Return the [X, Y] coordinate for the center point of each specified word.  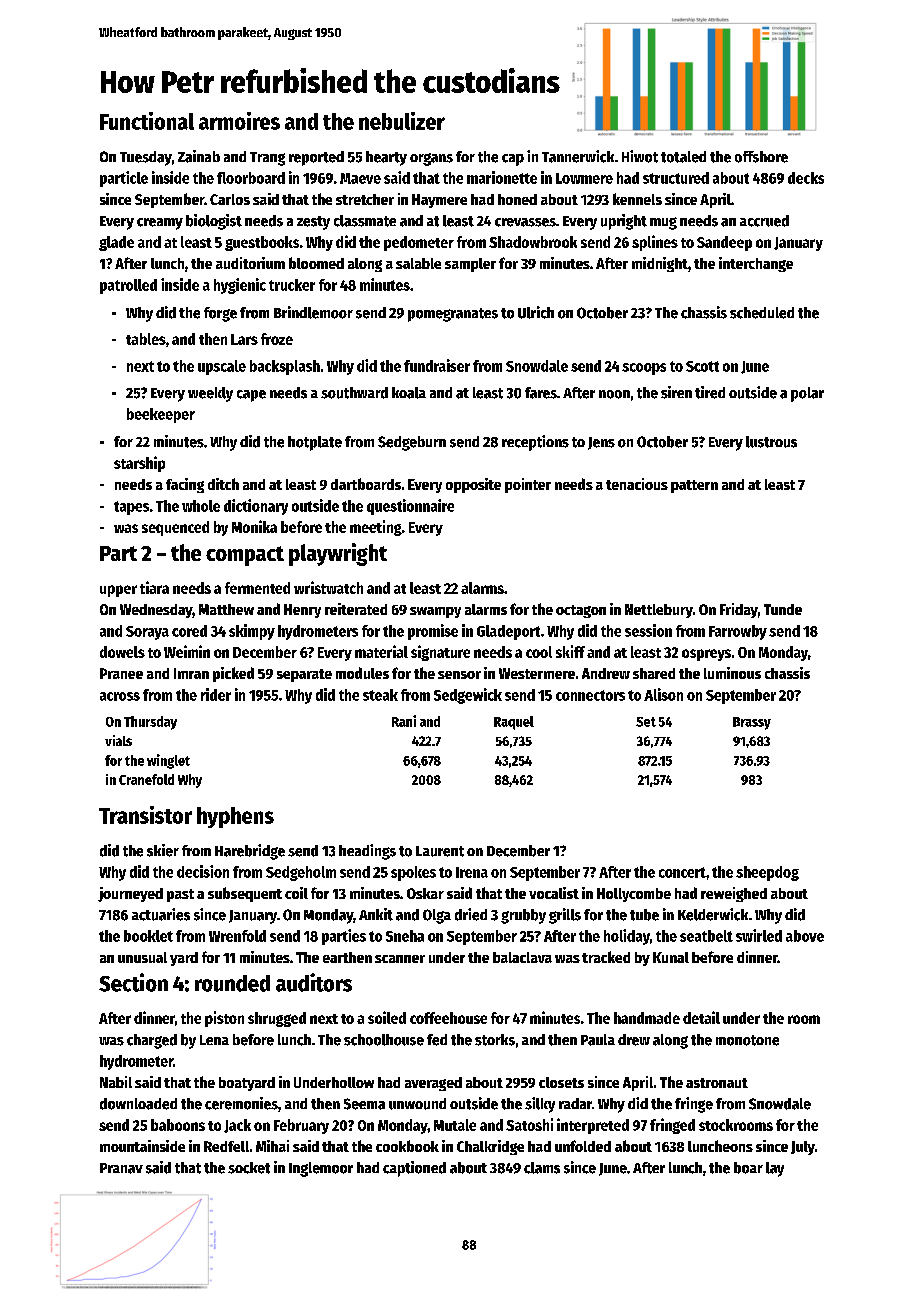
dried [471, 914]
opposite [473, 485]
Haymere [439, 201]
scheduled [762, 313]
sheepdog [767, 873]
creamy [160, 224]
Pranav [121, 1168]
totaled [683, 157]
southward [354, 393]
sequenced [175, 528]
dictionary [256, 507]
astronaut [717, 1083]
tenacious [637, 484]
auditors [314, 982]
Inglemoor [321, 1169]
